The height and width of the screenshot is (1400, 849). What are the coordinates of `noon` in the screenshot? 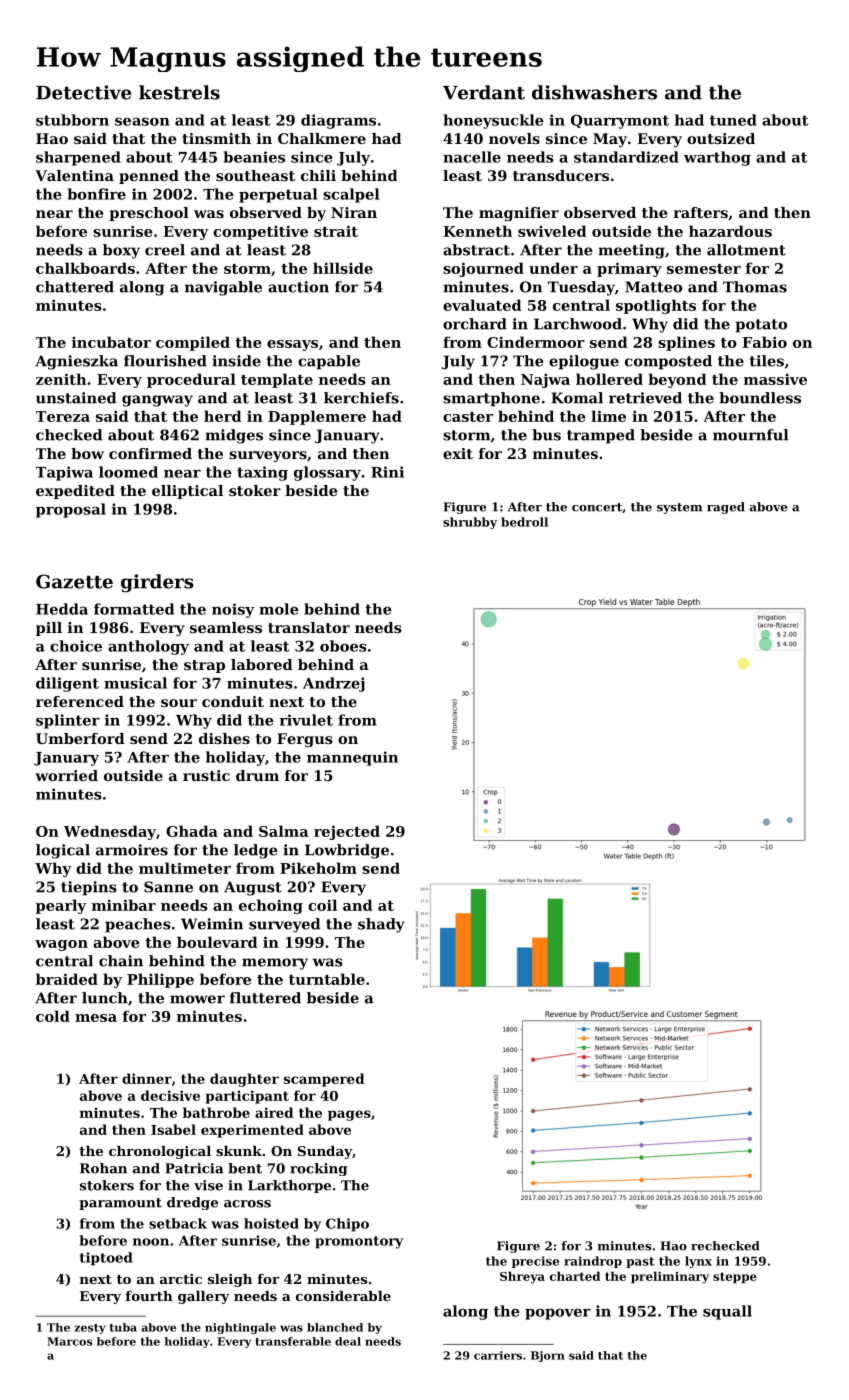 It's located at (151, 1242).
